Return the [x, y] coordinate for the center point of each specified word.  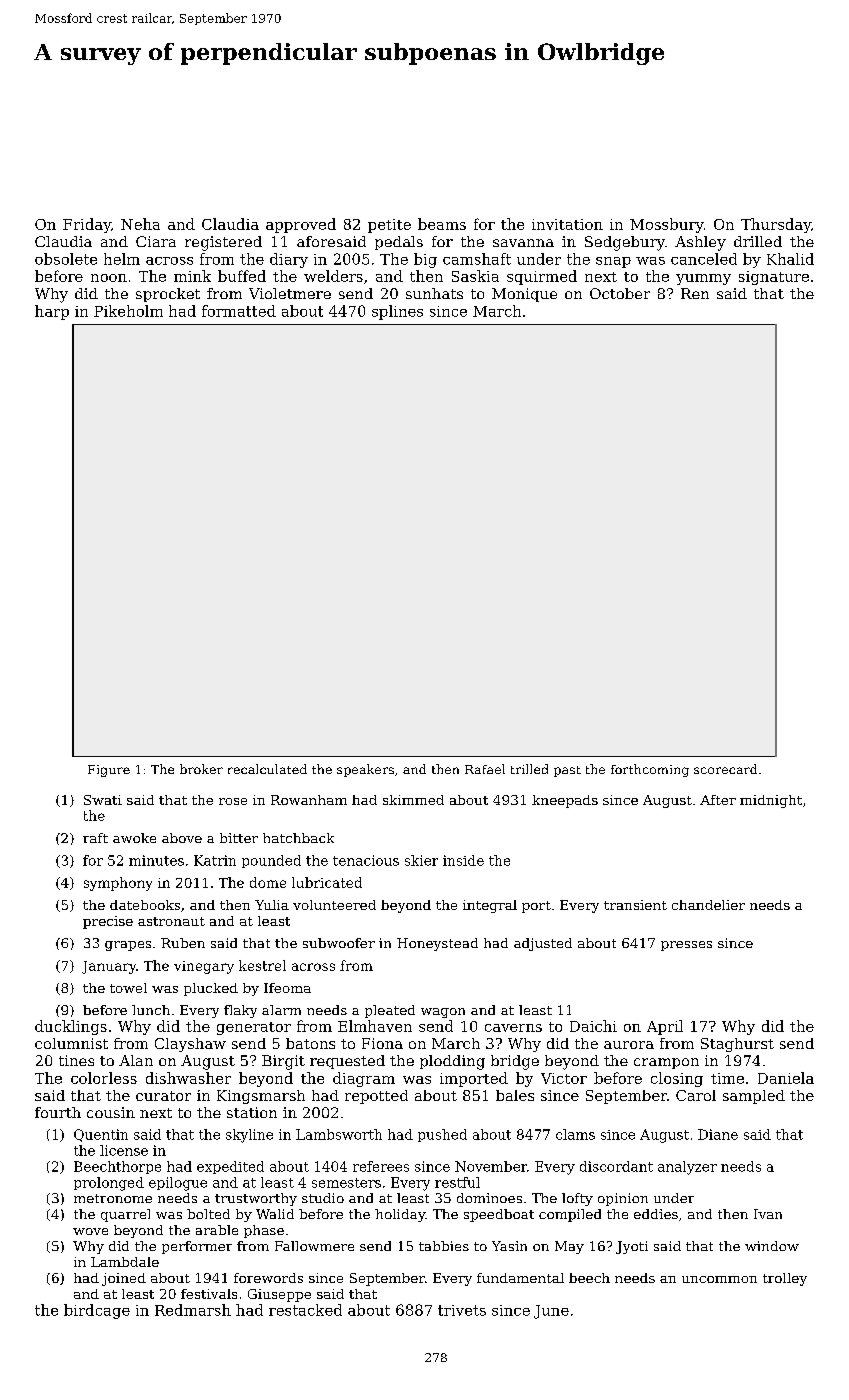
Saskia [475, 276]
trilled [529, 769]
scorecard [725, 769]
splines [397, 312]
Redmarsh [193, 1310]
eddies [656, 1214]
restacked [305, 1310]
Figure [109, 771]
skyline [249, 1136]
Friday [87, 225]
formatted [239, 311]
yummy [703, 279]
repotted [376, 1097]
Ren [695, 293]
